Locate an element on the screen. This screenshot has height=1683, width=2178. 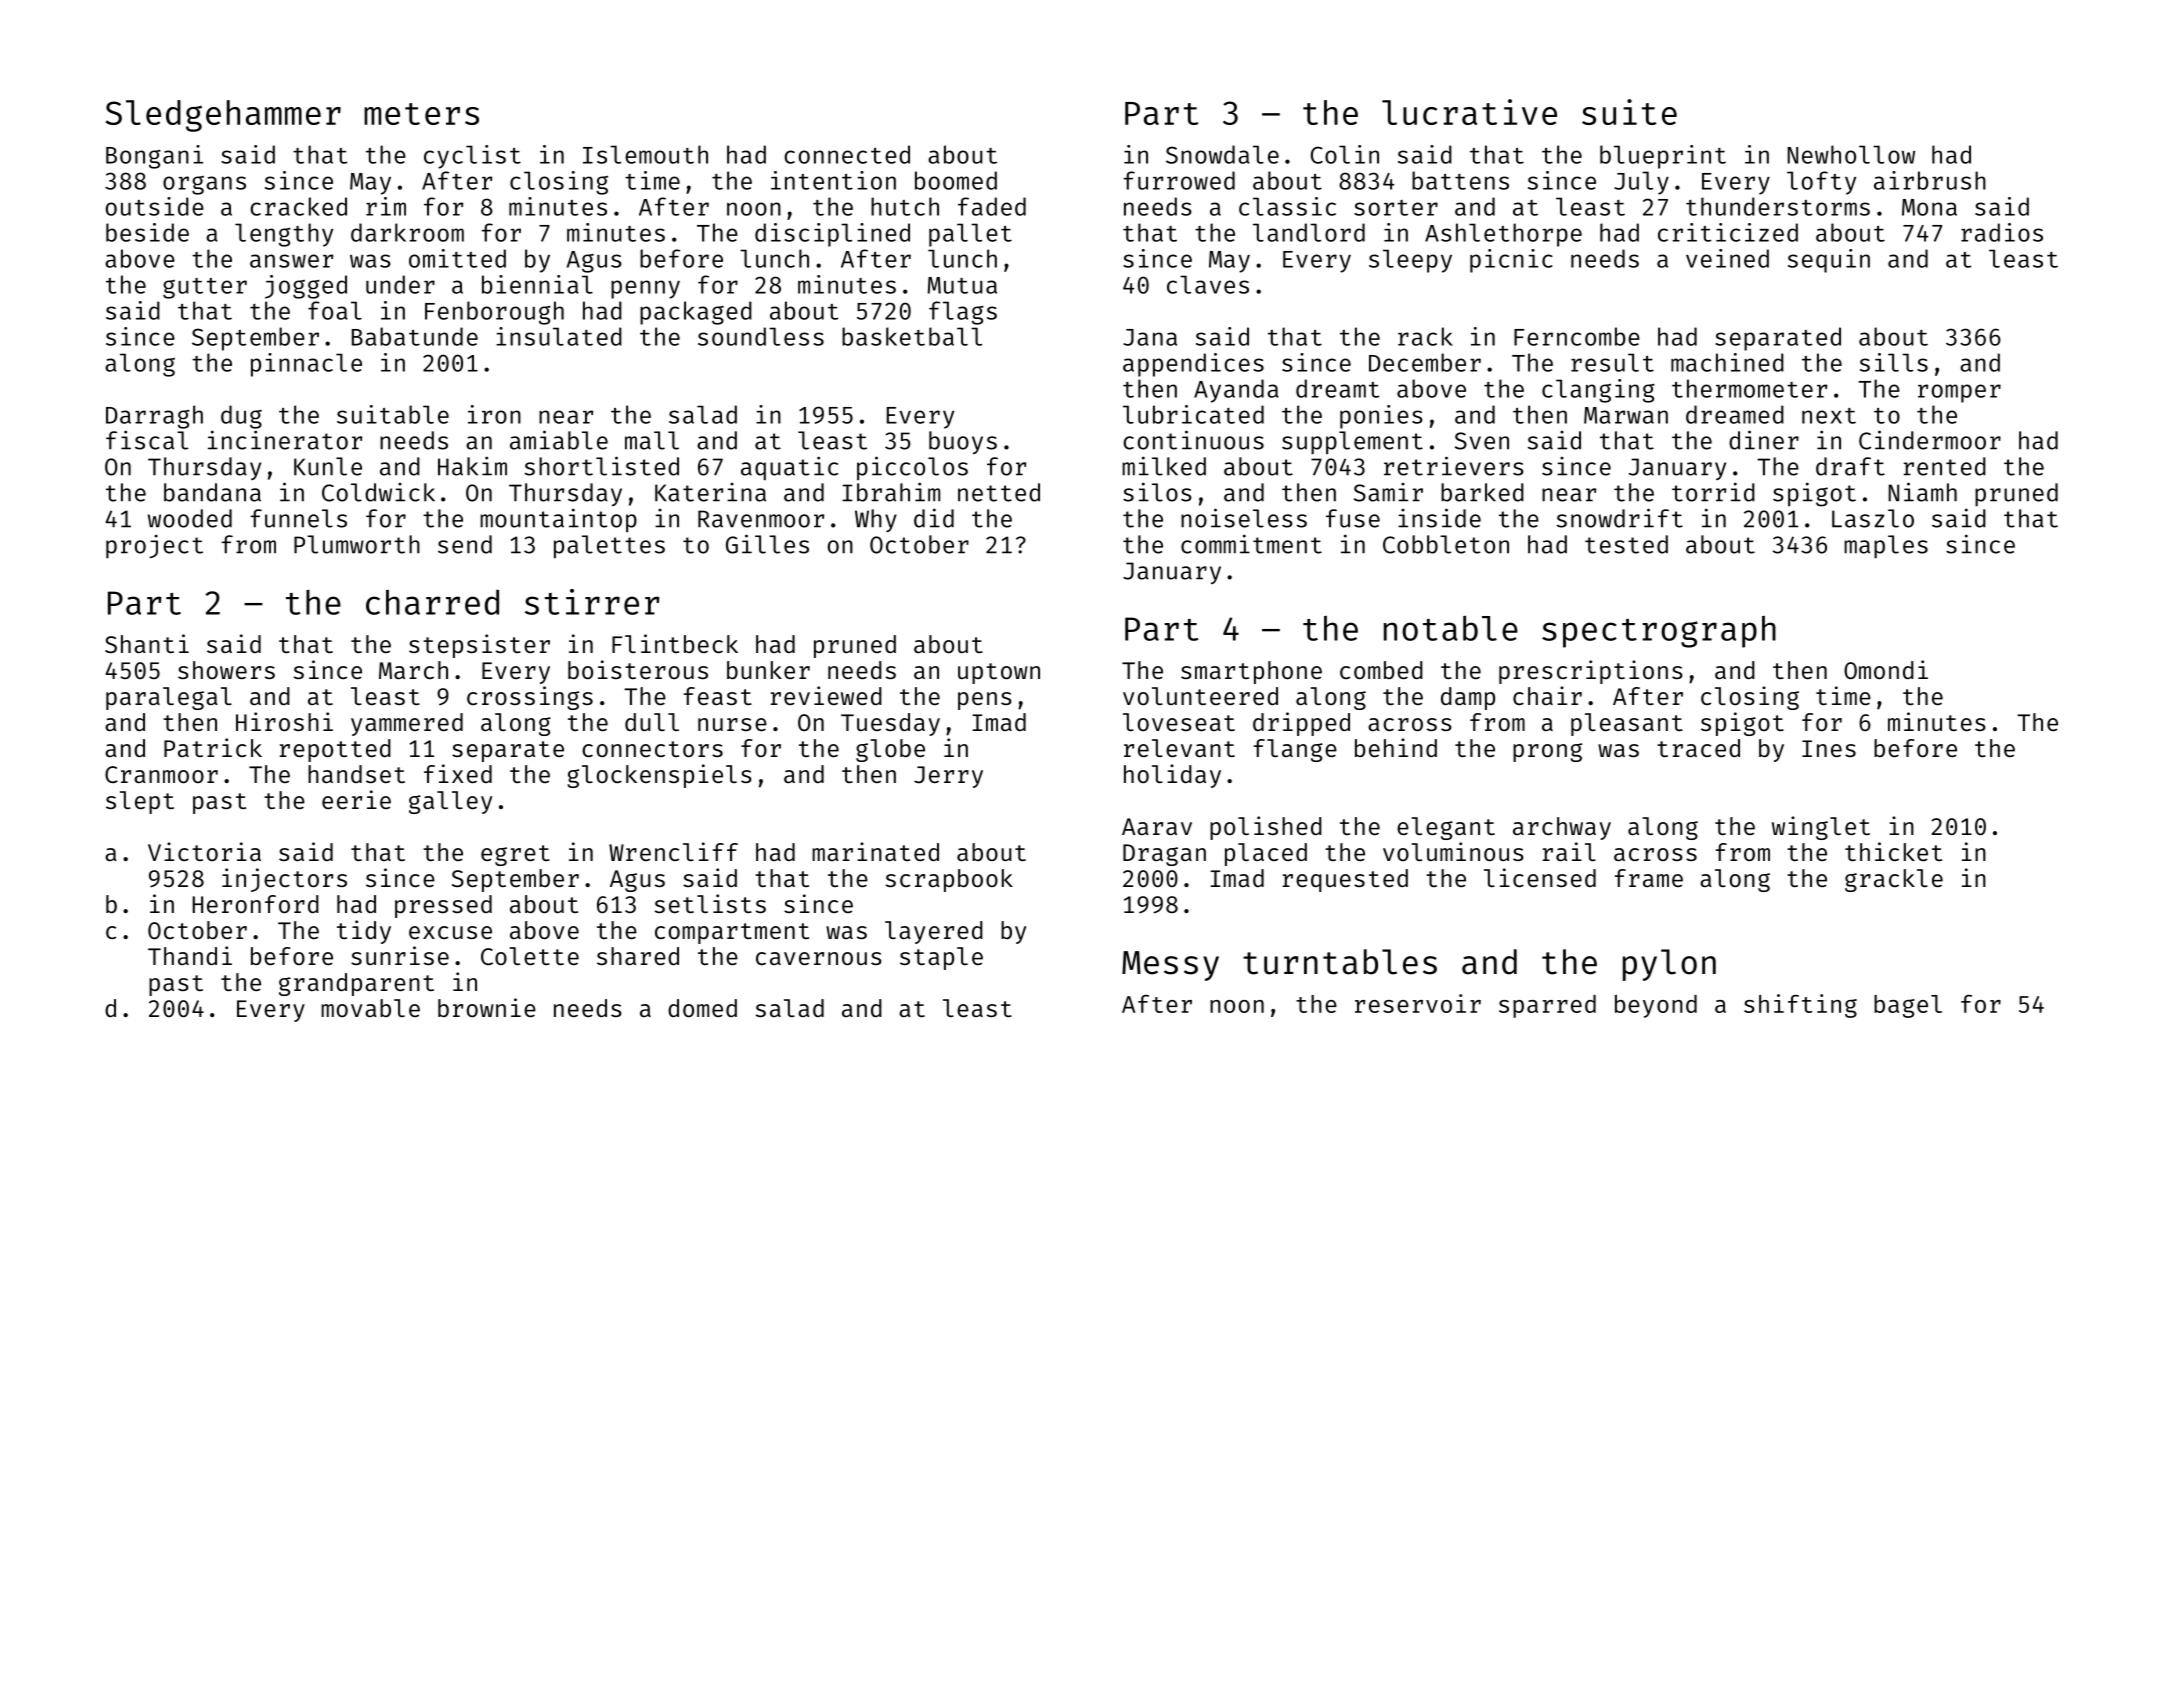
Newhollow is located at coordinates (1851, 154).
